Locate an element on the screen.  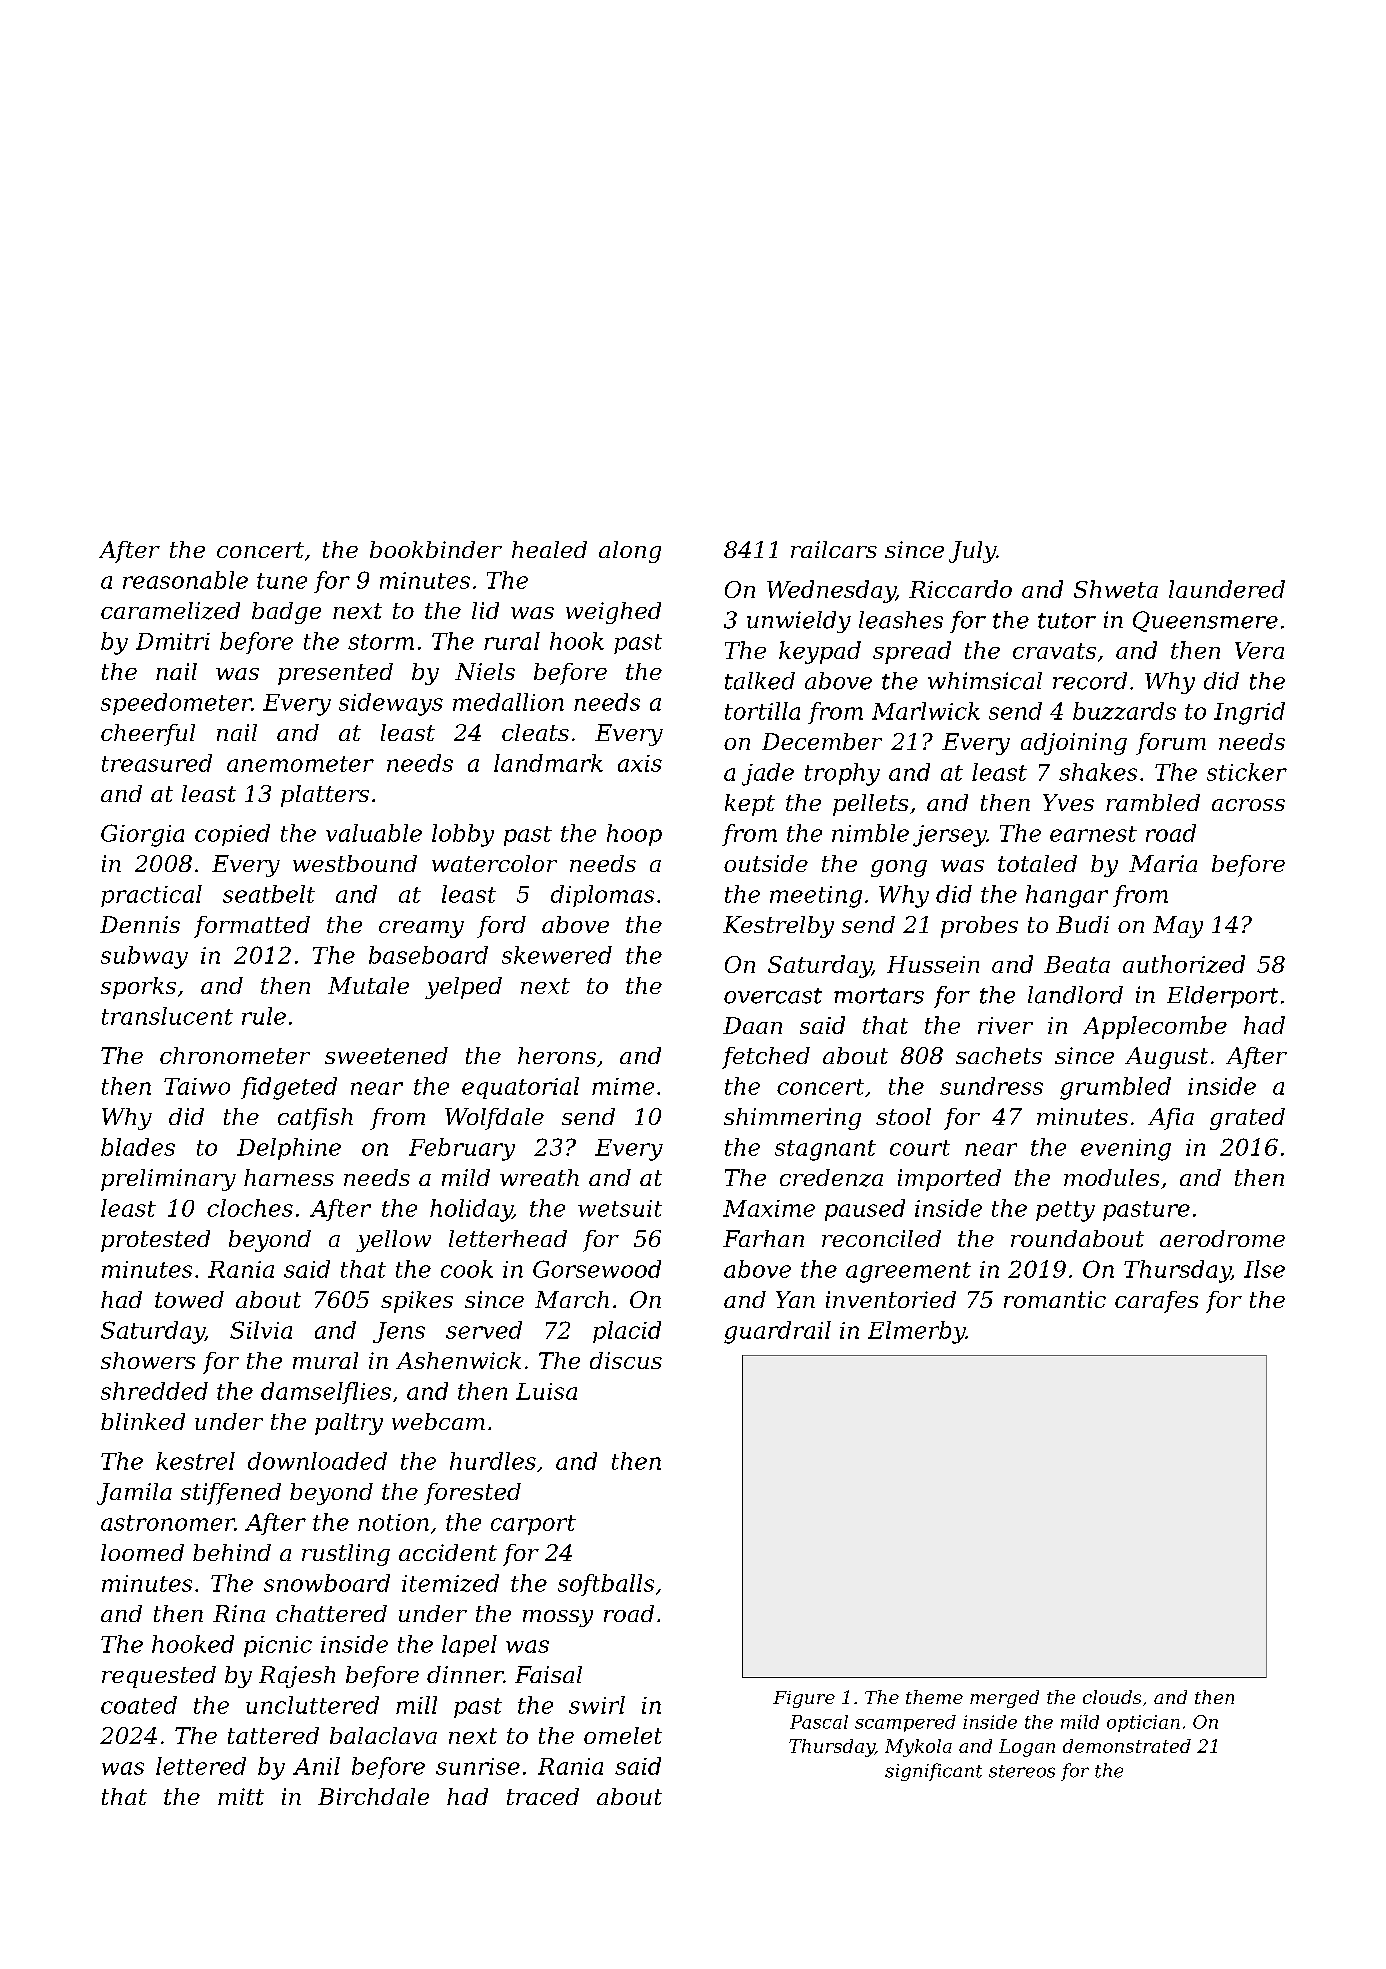
storm is located at coordinates (381, 642).
